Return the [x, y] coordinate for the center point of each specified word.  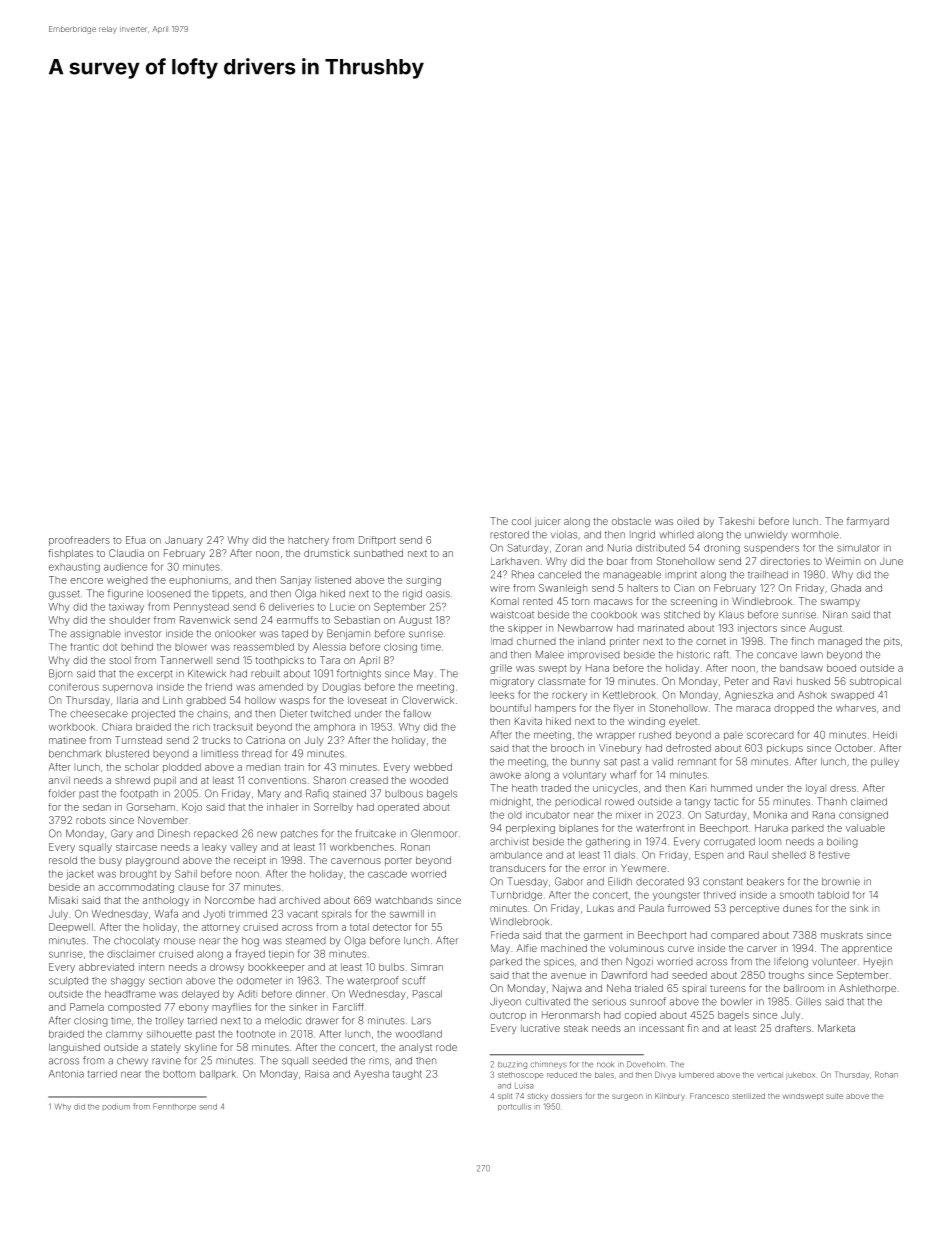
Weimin [842, 561]
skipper [525, 629]
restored [509, 535]
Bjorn [60, 674]
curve [681, 949]
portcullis [514, 1107]
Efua [135, 540]
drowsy [227, 968]
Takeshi [736, 521]
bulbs [391, 967]
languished [74, 1048]
